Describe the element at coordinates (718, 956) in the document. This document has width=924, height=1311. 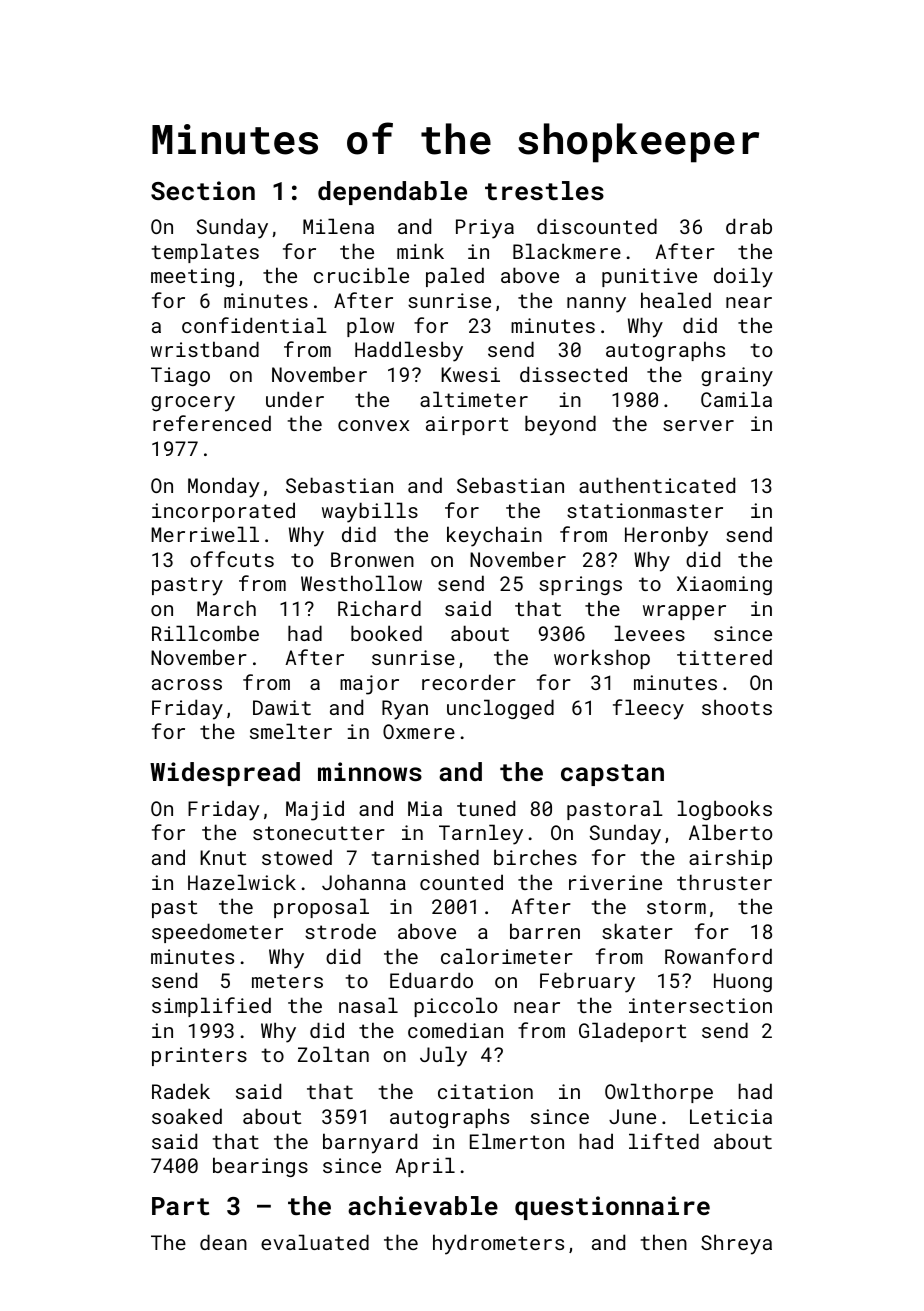
I see `Rowanford` at that location.
